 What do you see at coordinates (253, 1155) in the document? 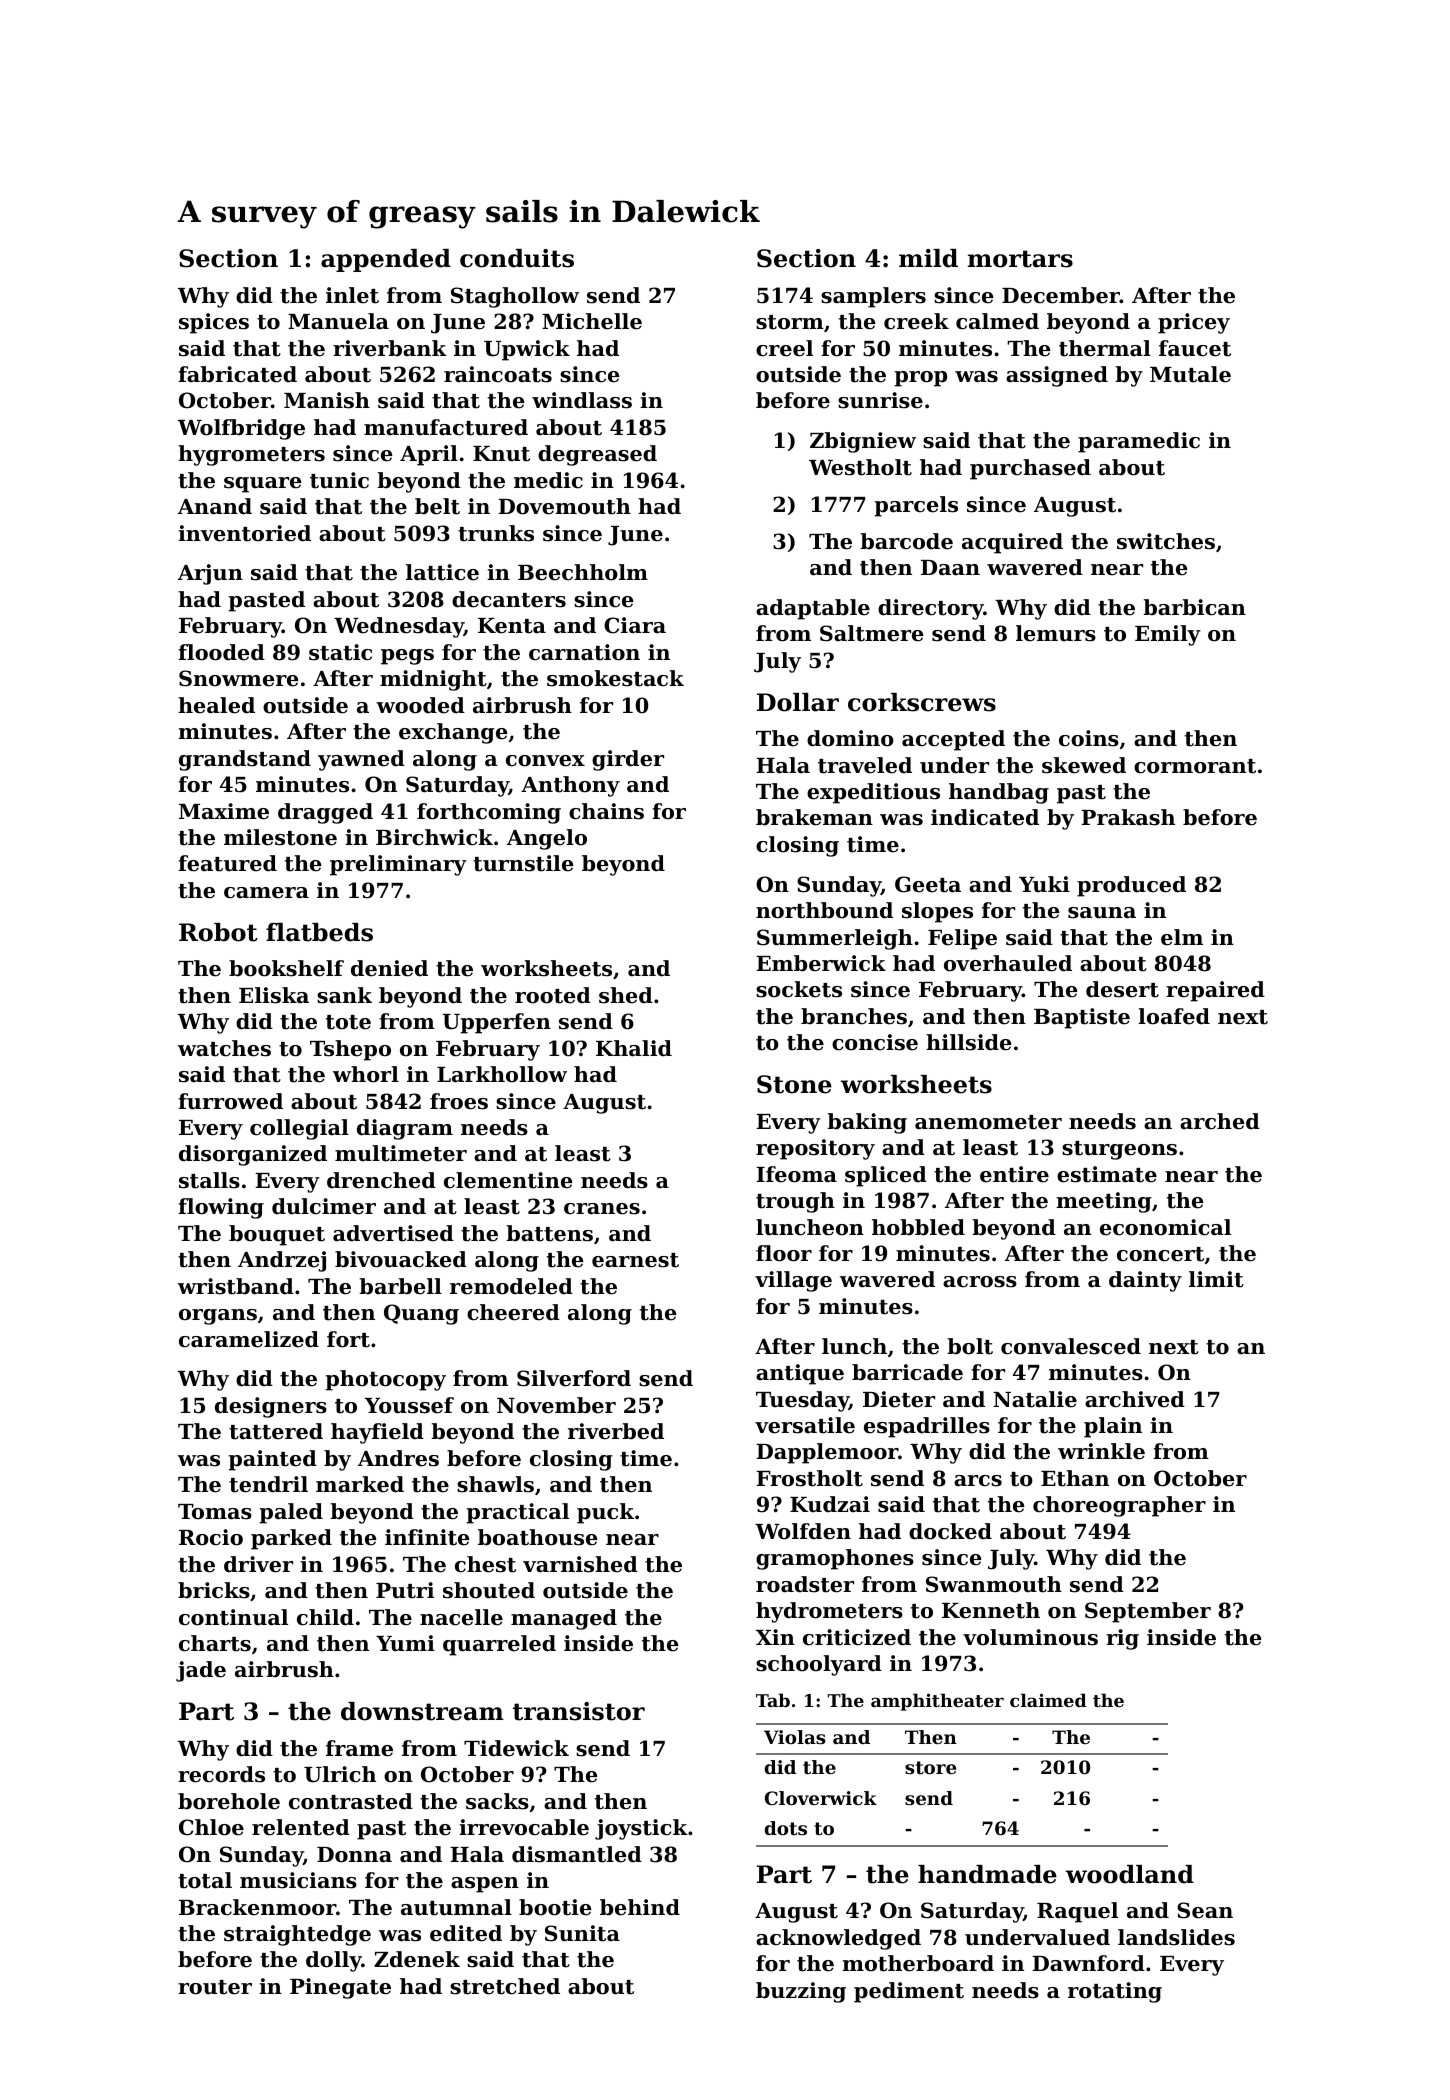
I see `disorganized` at bounding box center [253, 1155].
